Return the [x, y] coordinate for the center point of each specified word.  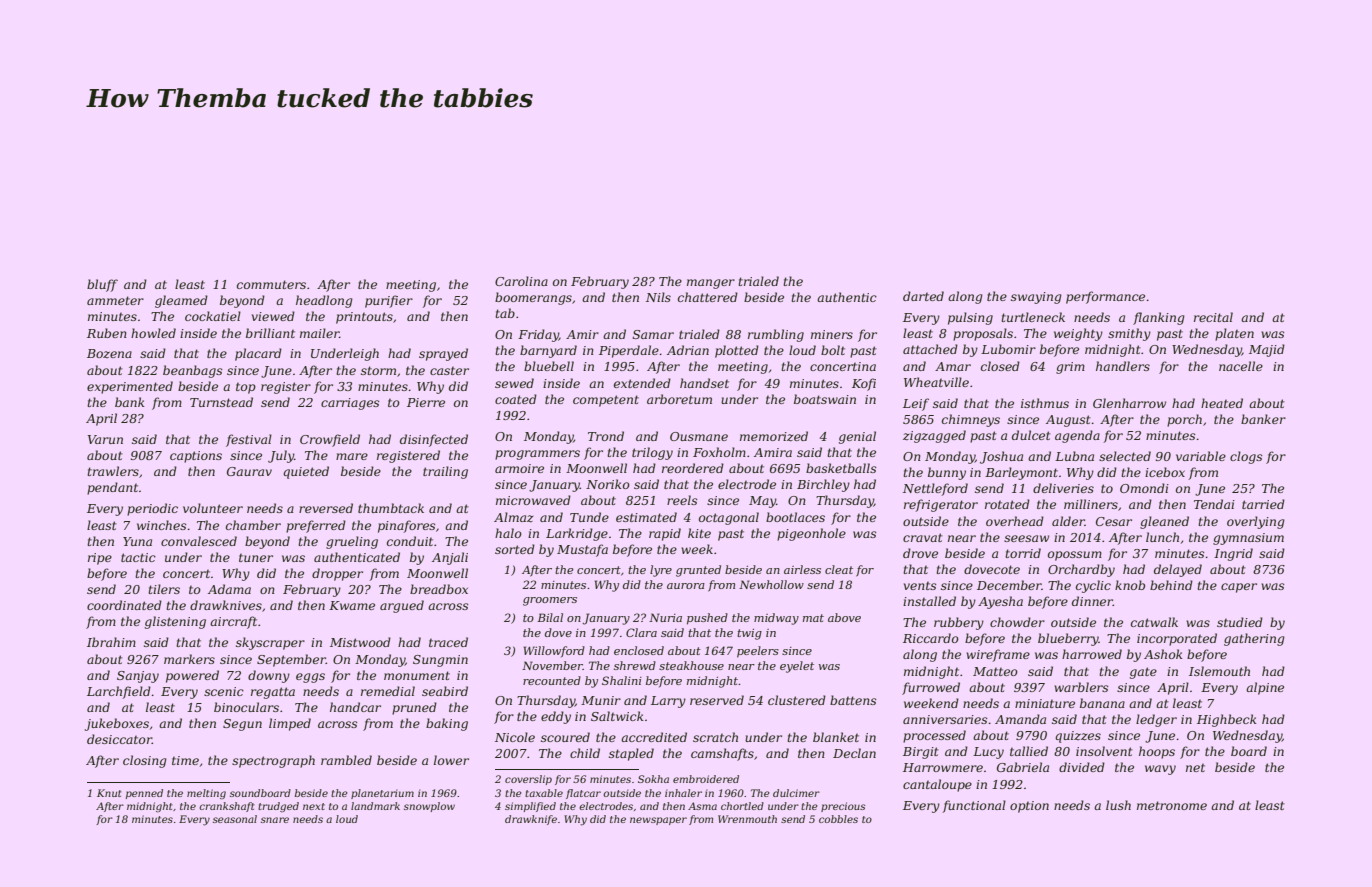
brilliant [270, 333]
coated [516, 399]
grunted [698, 571]
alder [1068, 521]
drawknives [226, 605]
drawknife [531, 820]
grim [1070, 368]
